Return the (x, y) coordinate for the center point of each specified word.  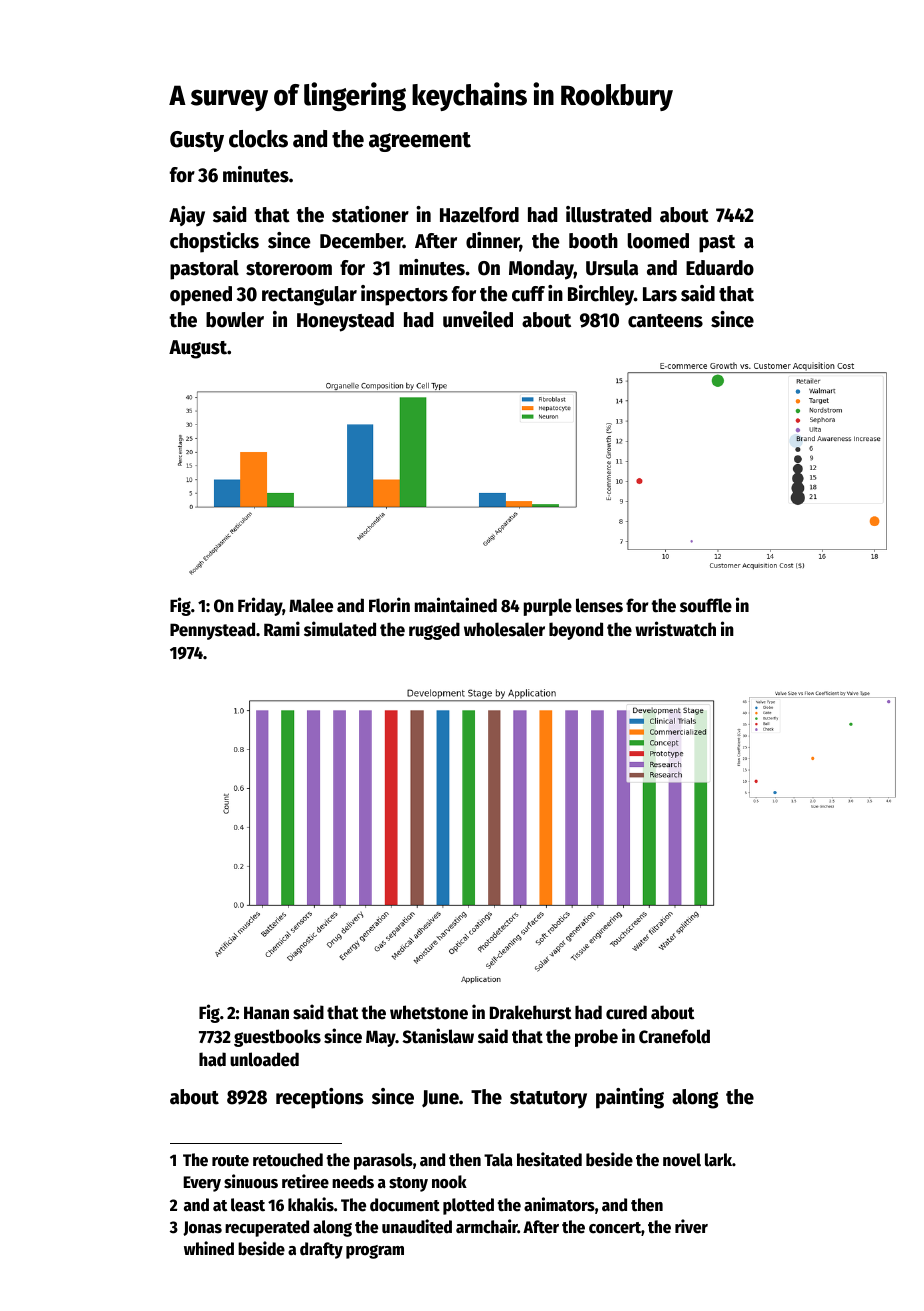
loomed (658, 241)
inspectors (404, 295)
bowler (235, 320)
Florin (389, 605)
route (230, 1161)
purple (548, 607)
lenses (599, 605)
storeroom (289, 269)
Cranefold (674, 1036)
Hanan (266, 1013)
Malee (311, 605)
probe (596, 1038)
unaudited (417, 1226)
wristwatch (675, 629)
